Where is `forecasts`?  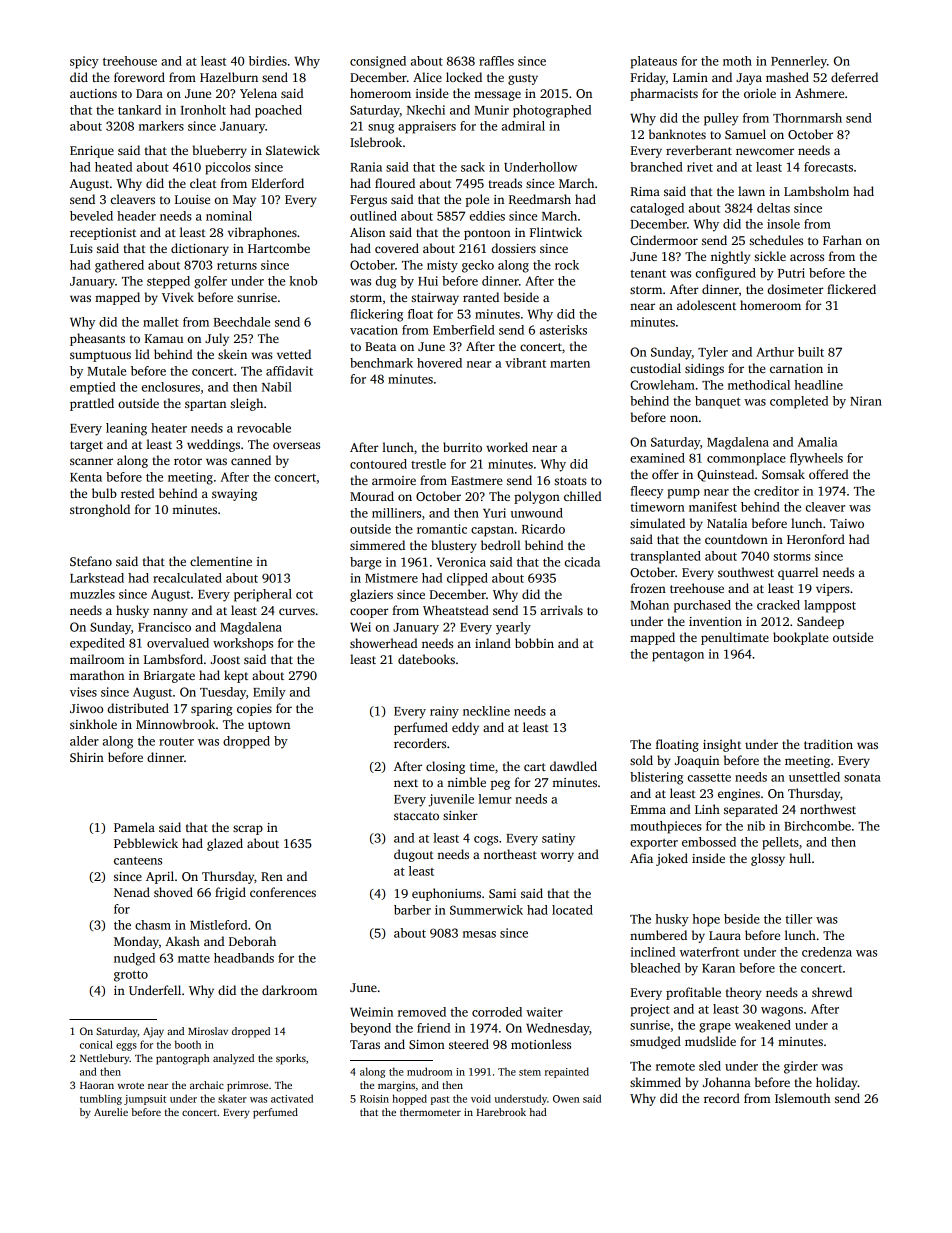
forecasts is located at coordinates (828, 167).
